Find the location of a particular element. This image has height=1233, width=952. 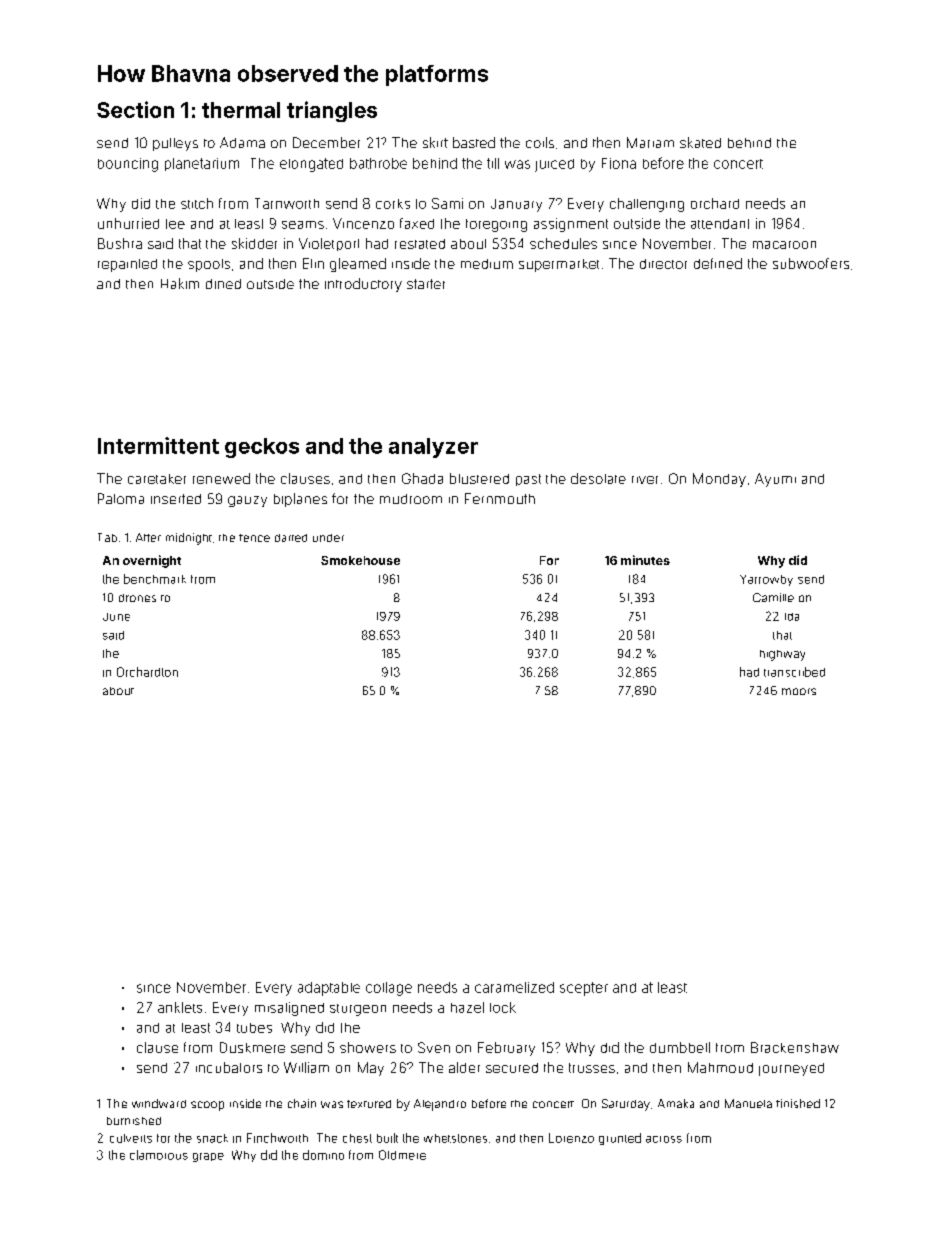

January is located at coordinates (516, 205).
